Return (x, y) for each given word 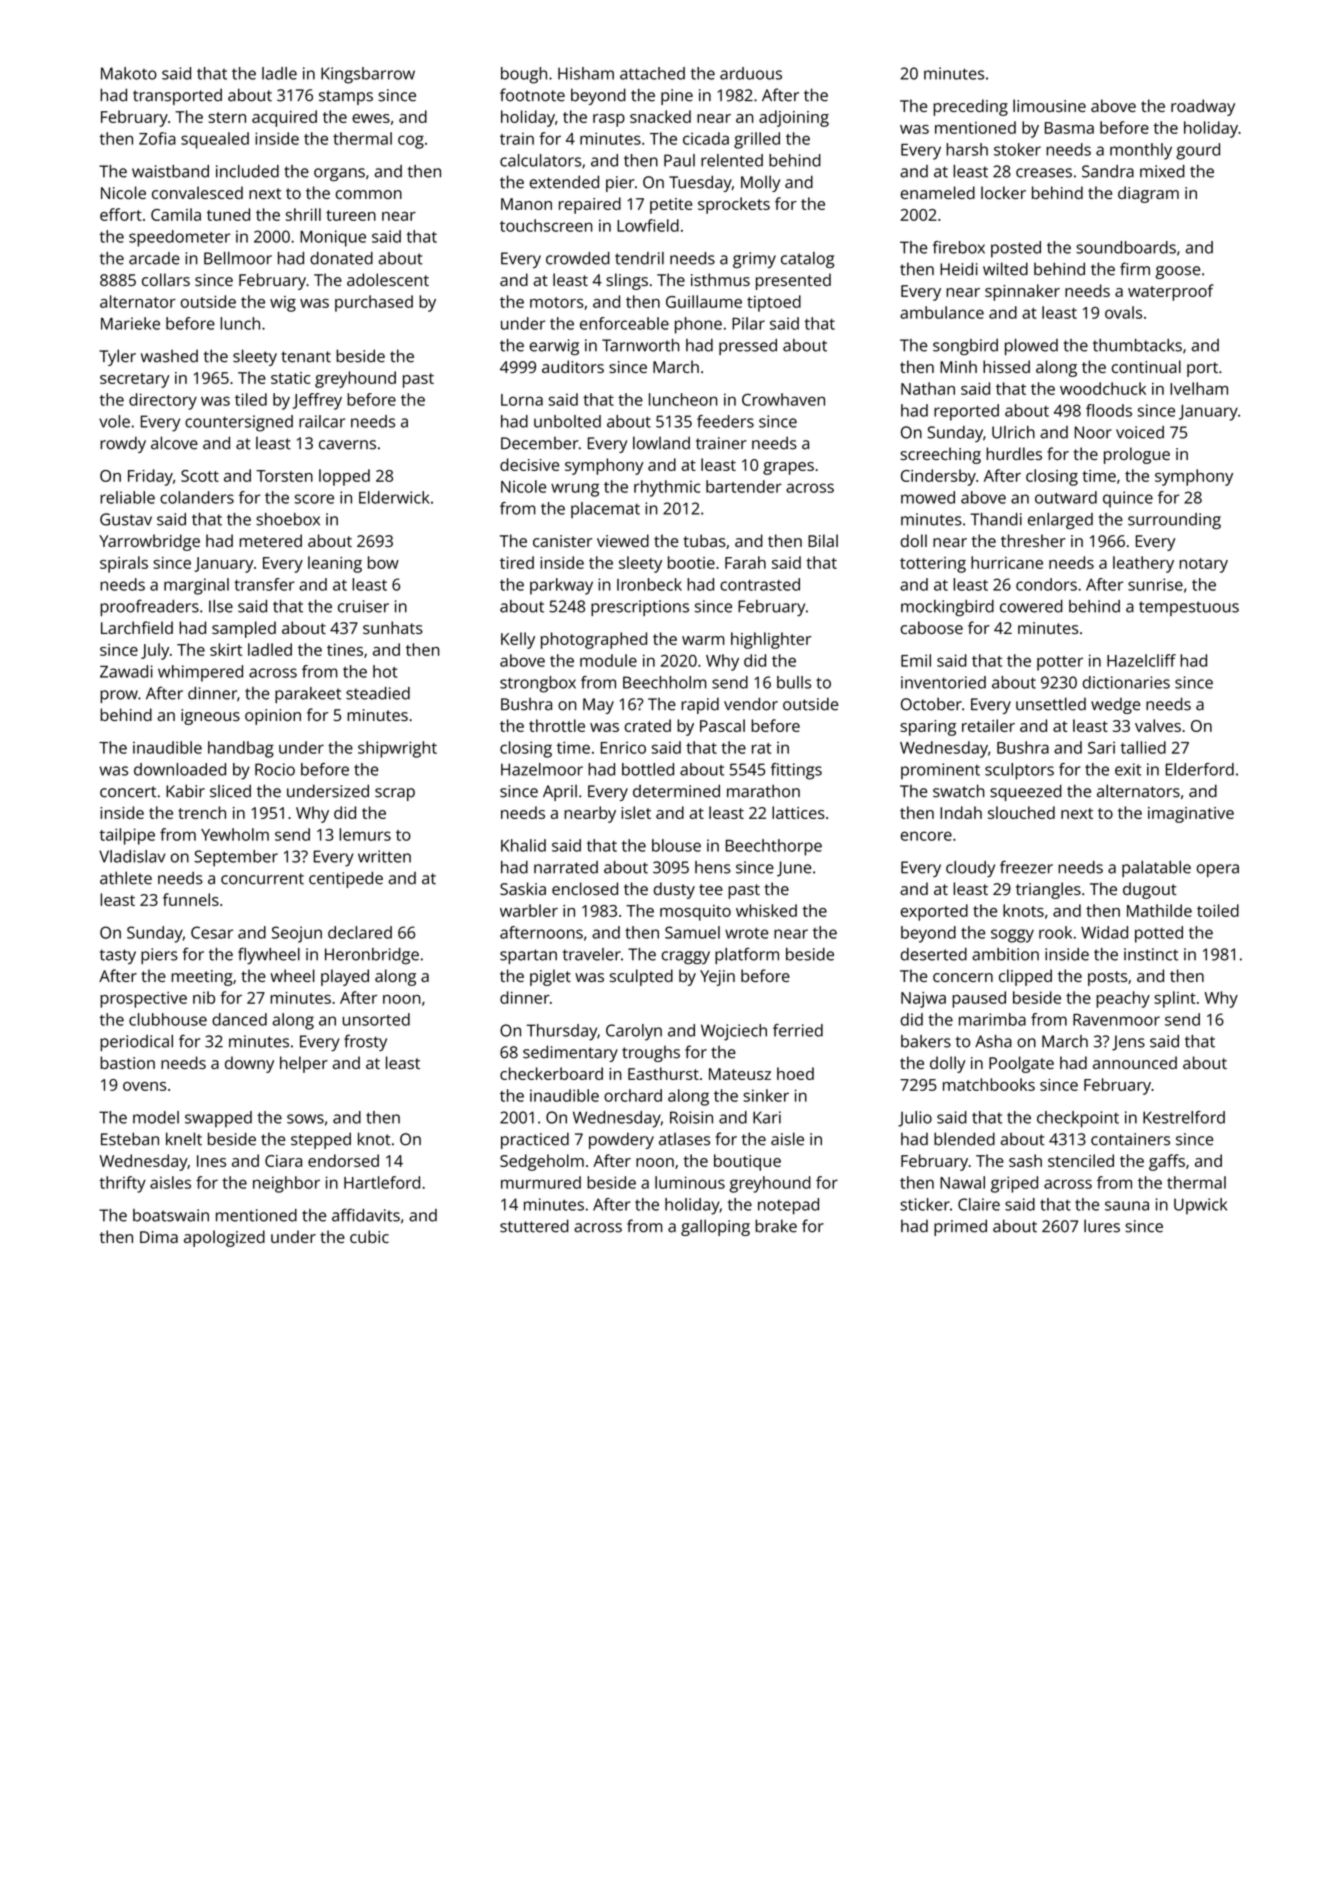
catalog (807, 260)
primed (960, 1227)
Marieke (130, 323)
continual (1146, 366)
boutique (747, 1162)
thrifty (123, 1184)
